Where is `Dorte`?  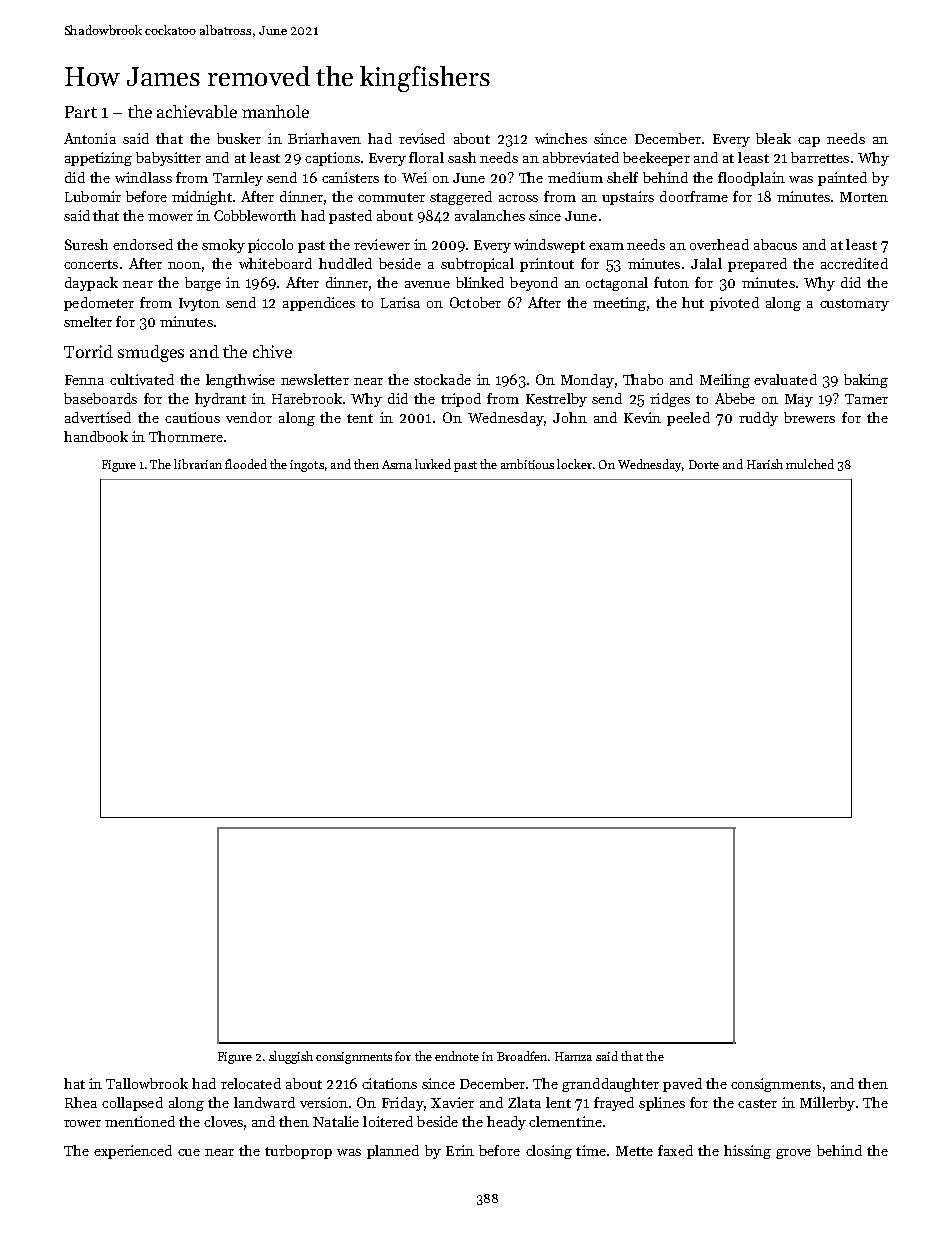
Dorte is located at coordinates (704, 464).
